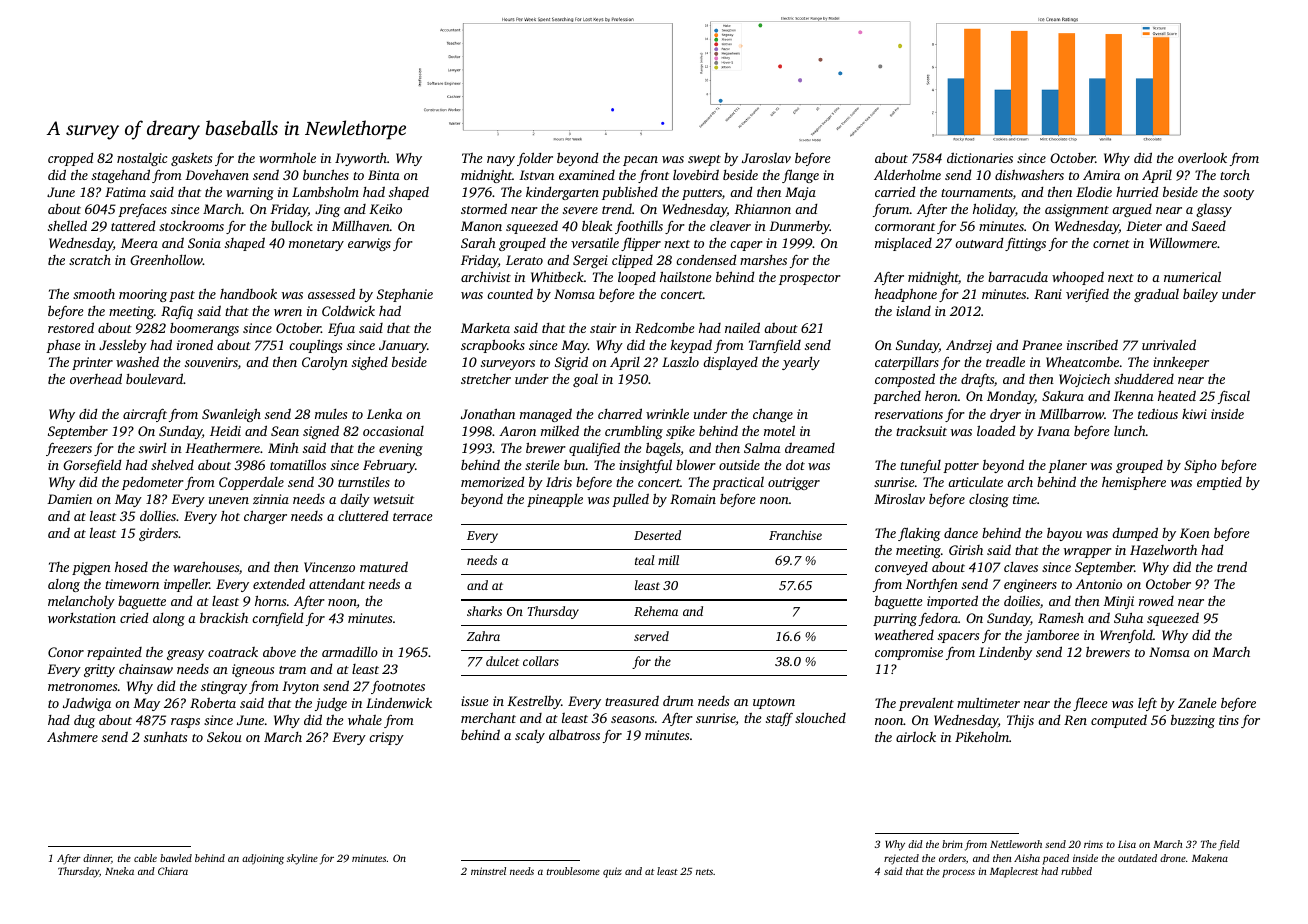  I want to click on workstation, so click(82, 618).
